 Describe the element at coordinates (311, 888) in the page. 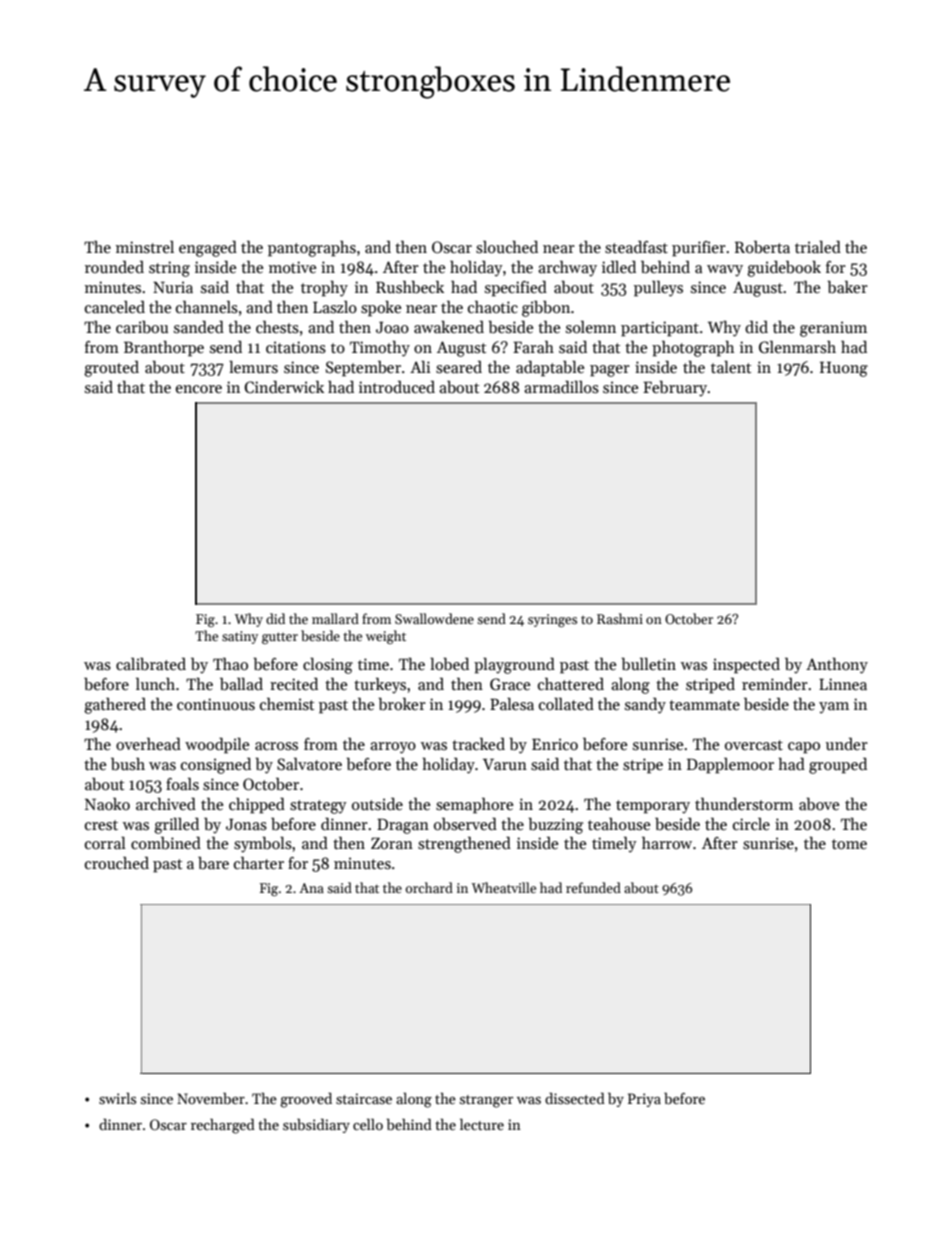

I see `Ana` at that location.
